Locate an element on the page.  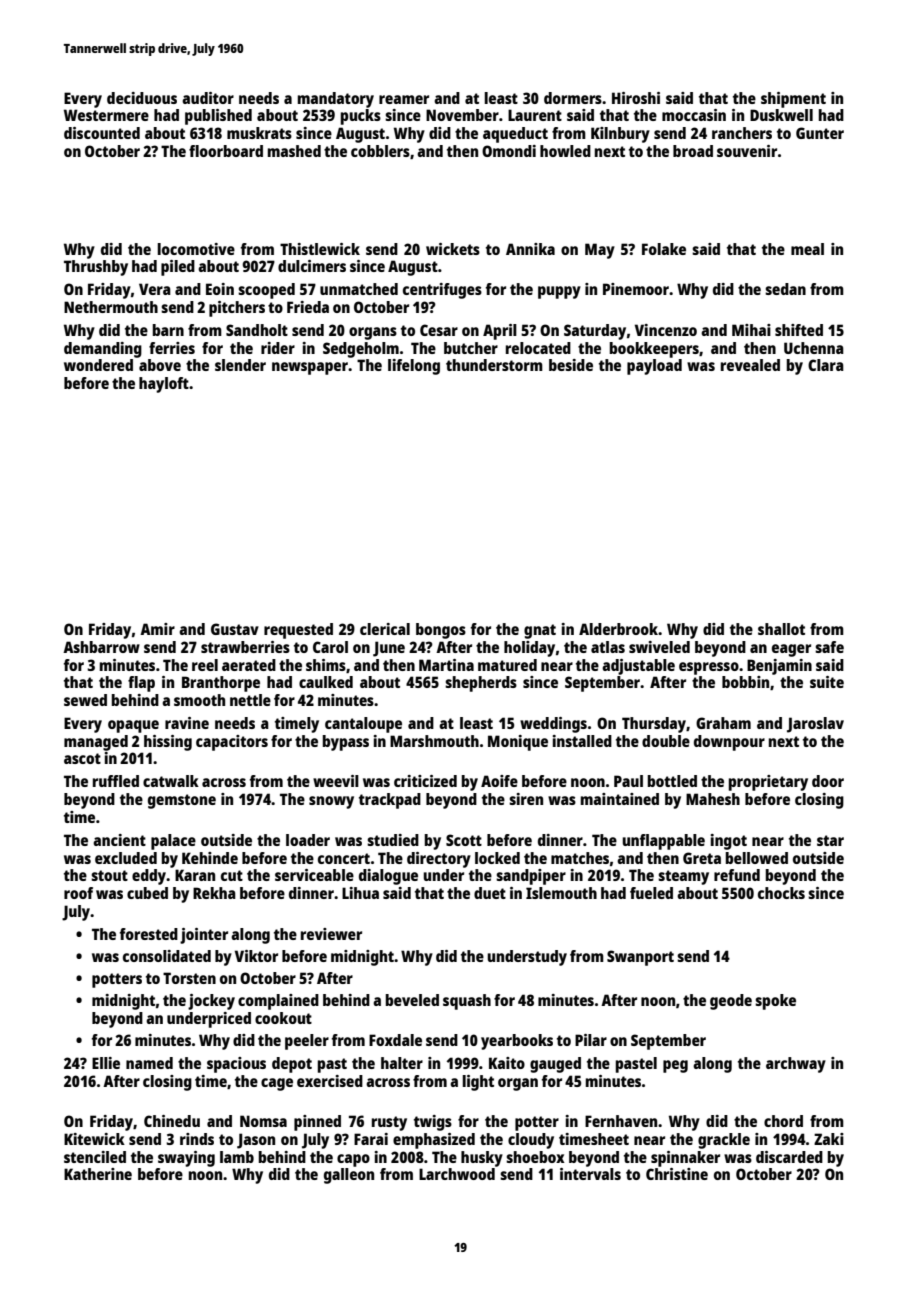
bobbin is located at coordinates (745, 682).
